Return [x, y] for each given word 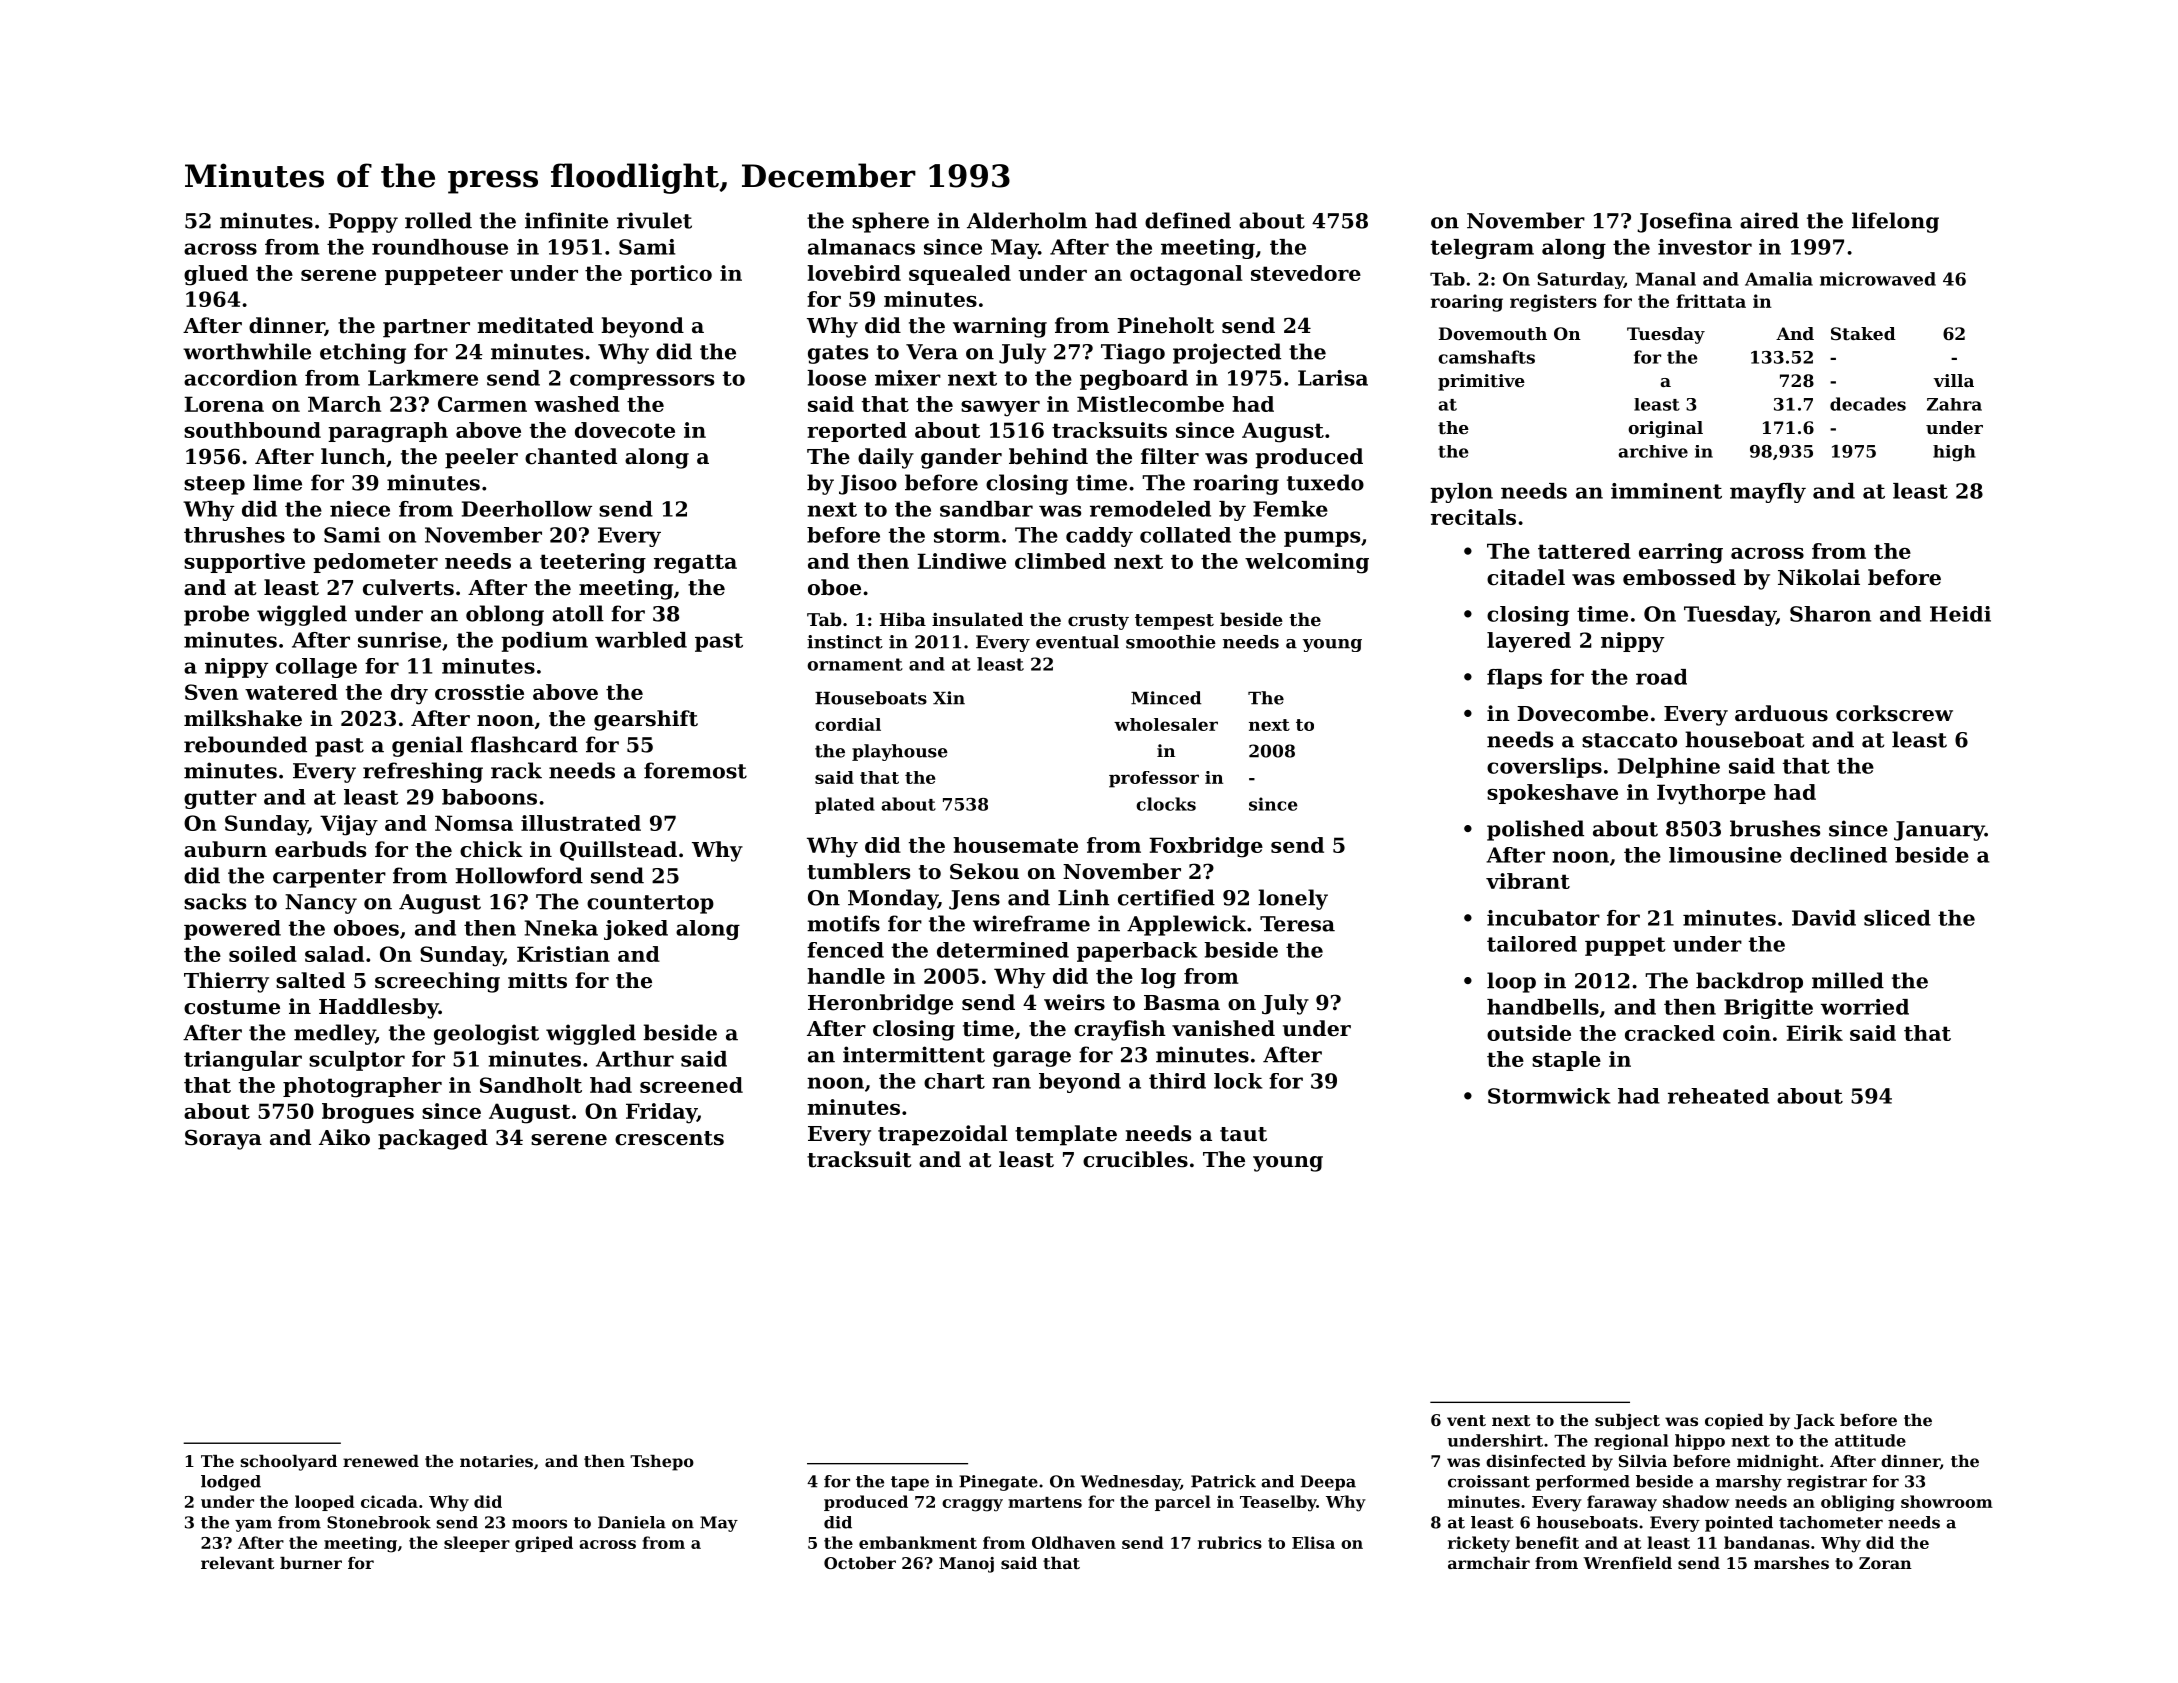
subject [1627, 1422]
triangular [243, 1061]
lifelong [1895, 222]
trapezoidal [943, 1135]
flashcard [524, 744]
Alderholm [1027, 220]
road [1661, 677]
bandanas [1767, 1542]
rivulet [654, 220]
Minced [1166, 698]
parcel [1183, 1503]
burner [311, 1563]
